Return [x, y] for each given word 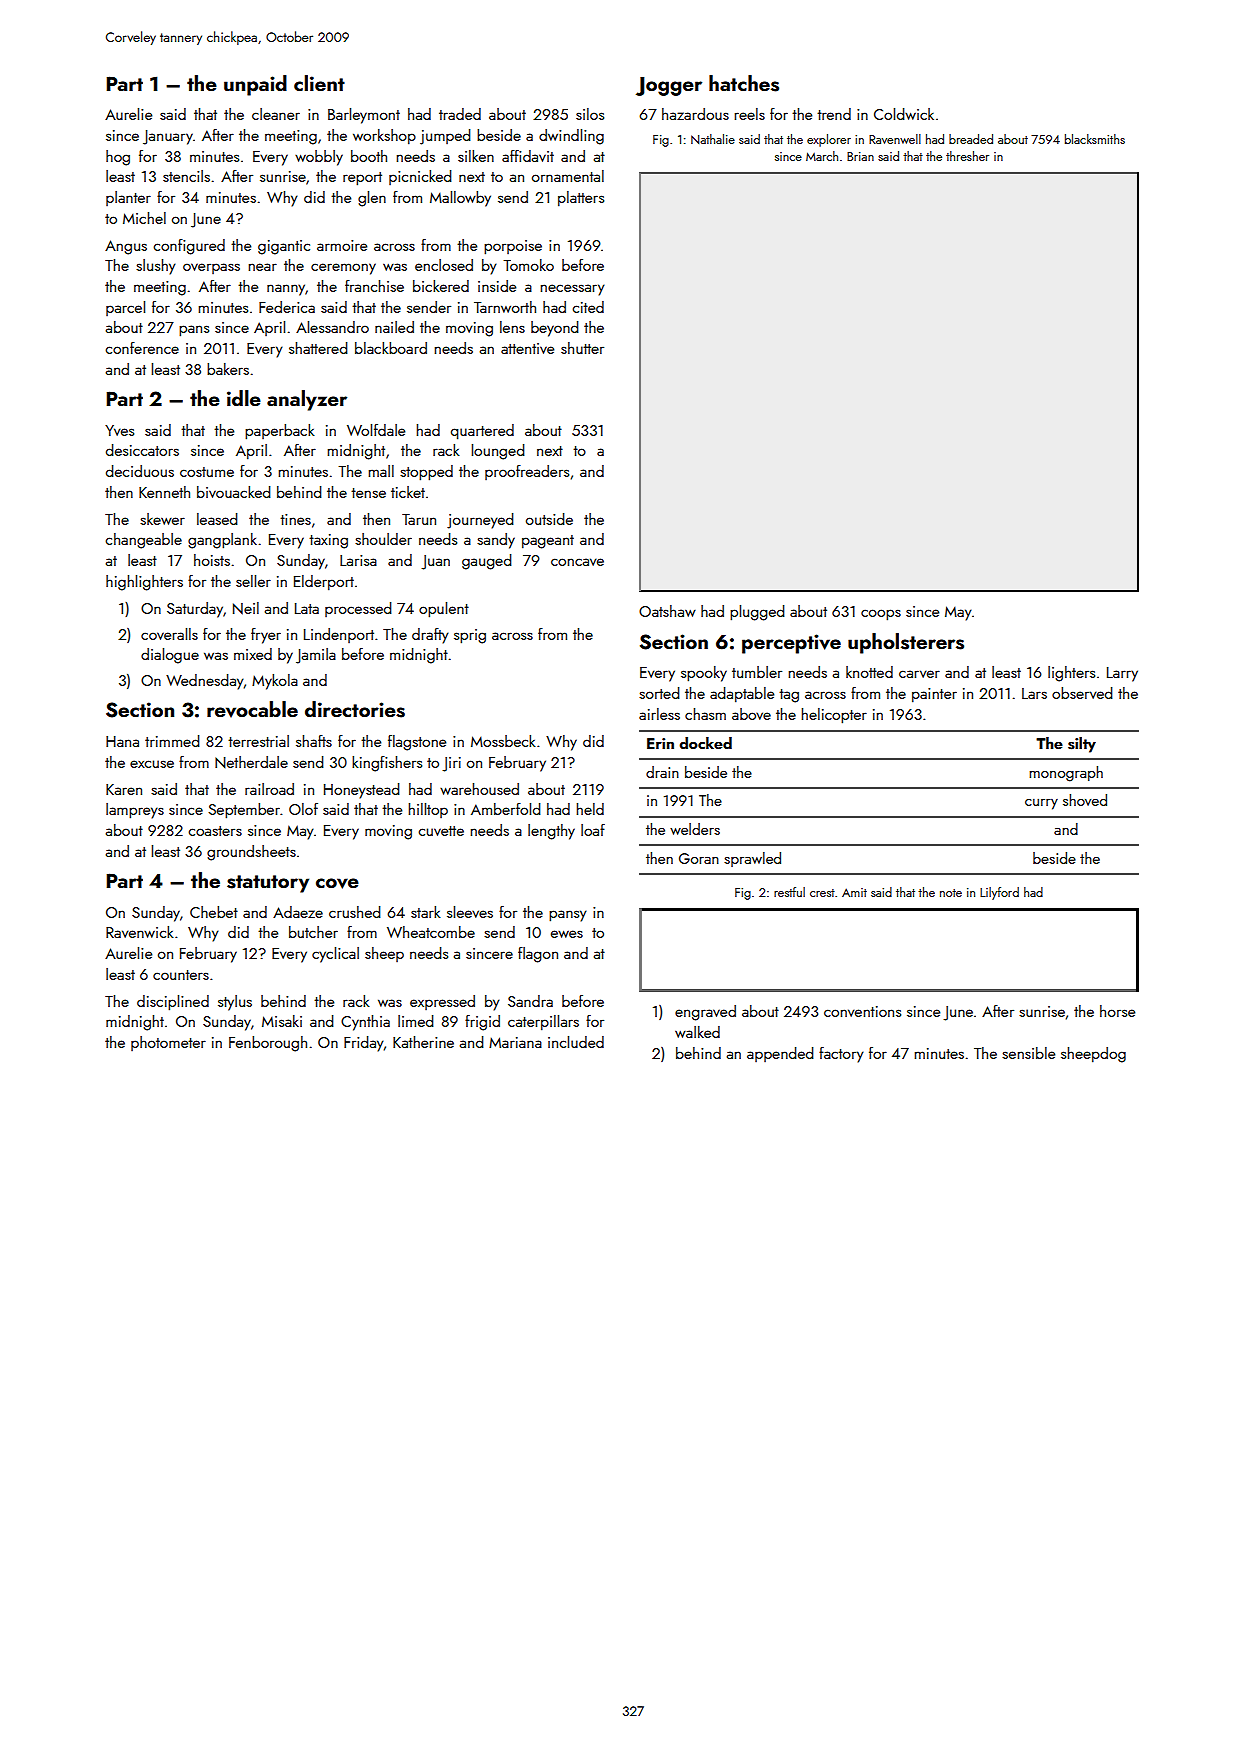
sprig [470, 636]
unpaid [255, 85]
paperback [280, 432]
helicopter [834, 716]
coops [881, 615]
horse [1117, 1011]
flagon [538, 955]
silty [1082, 745]
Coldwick [904, 114]
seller [253, 581]
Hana [122, 741]
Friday [364, 1044]
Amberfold [506, 809]
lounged [498, 452]
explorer [829, 140]
